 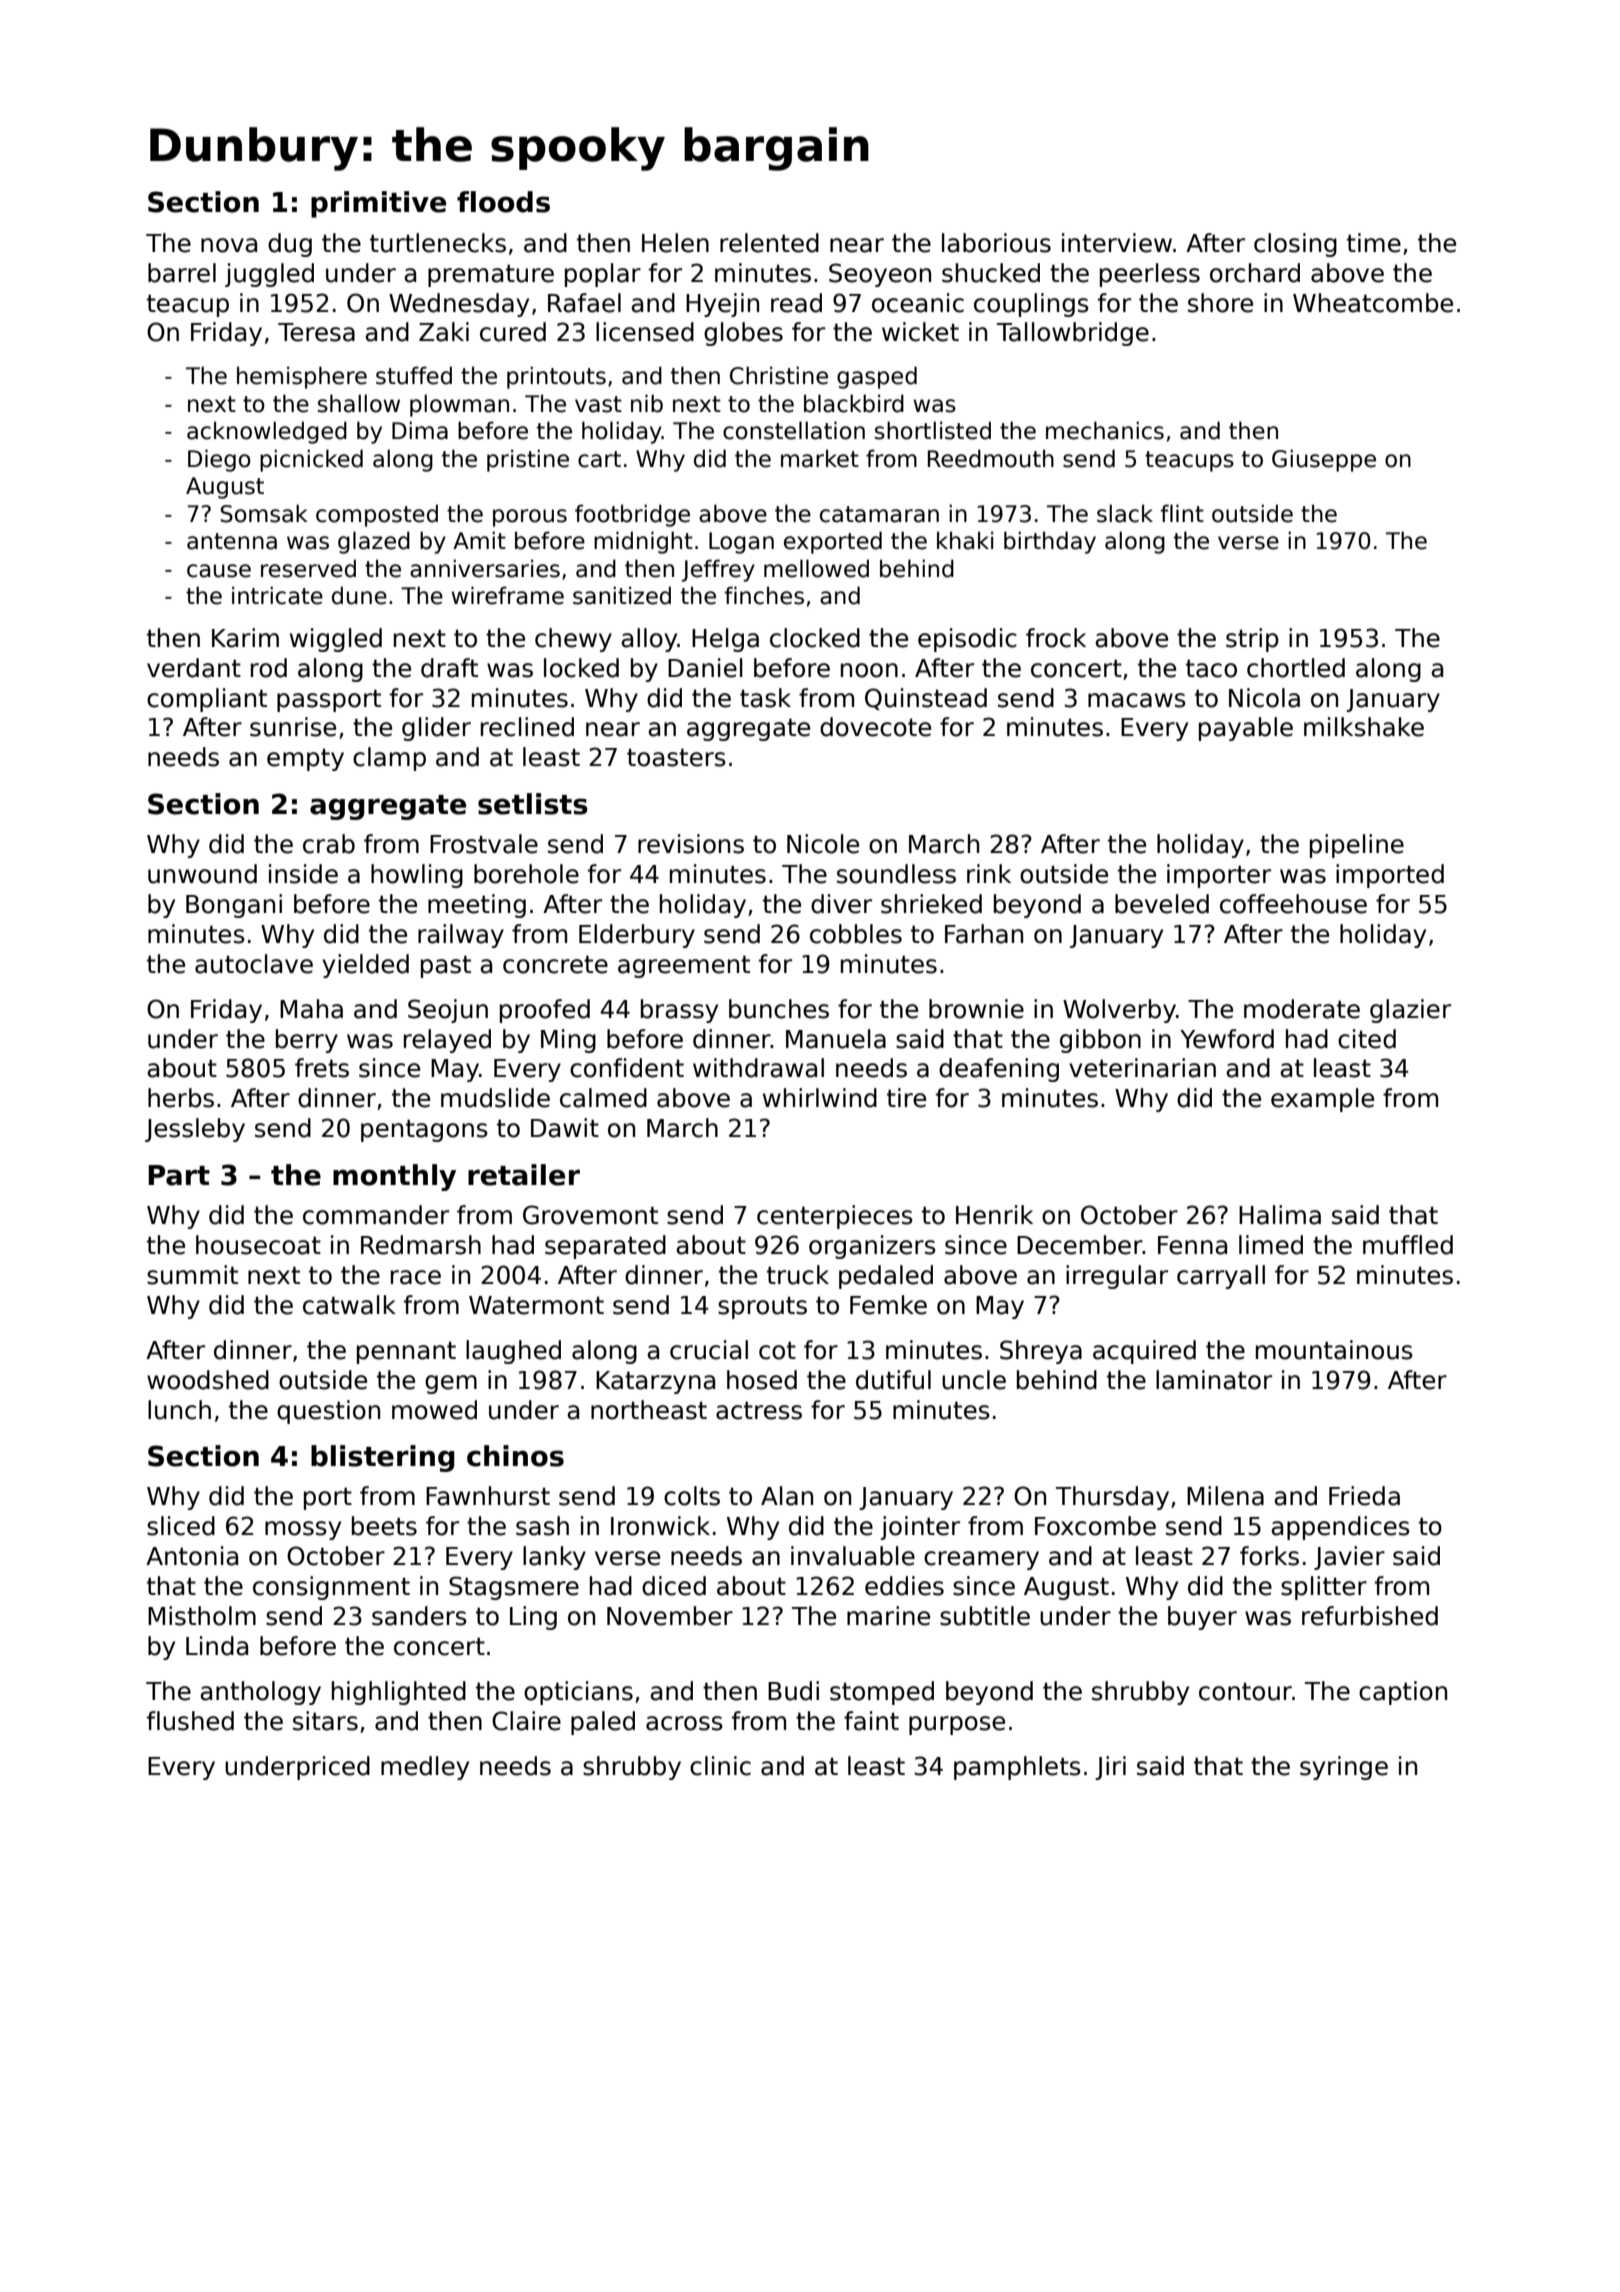 I want to click on highlighted, so click(x=399, y=1693).
